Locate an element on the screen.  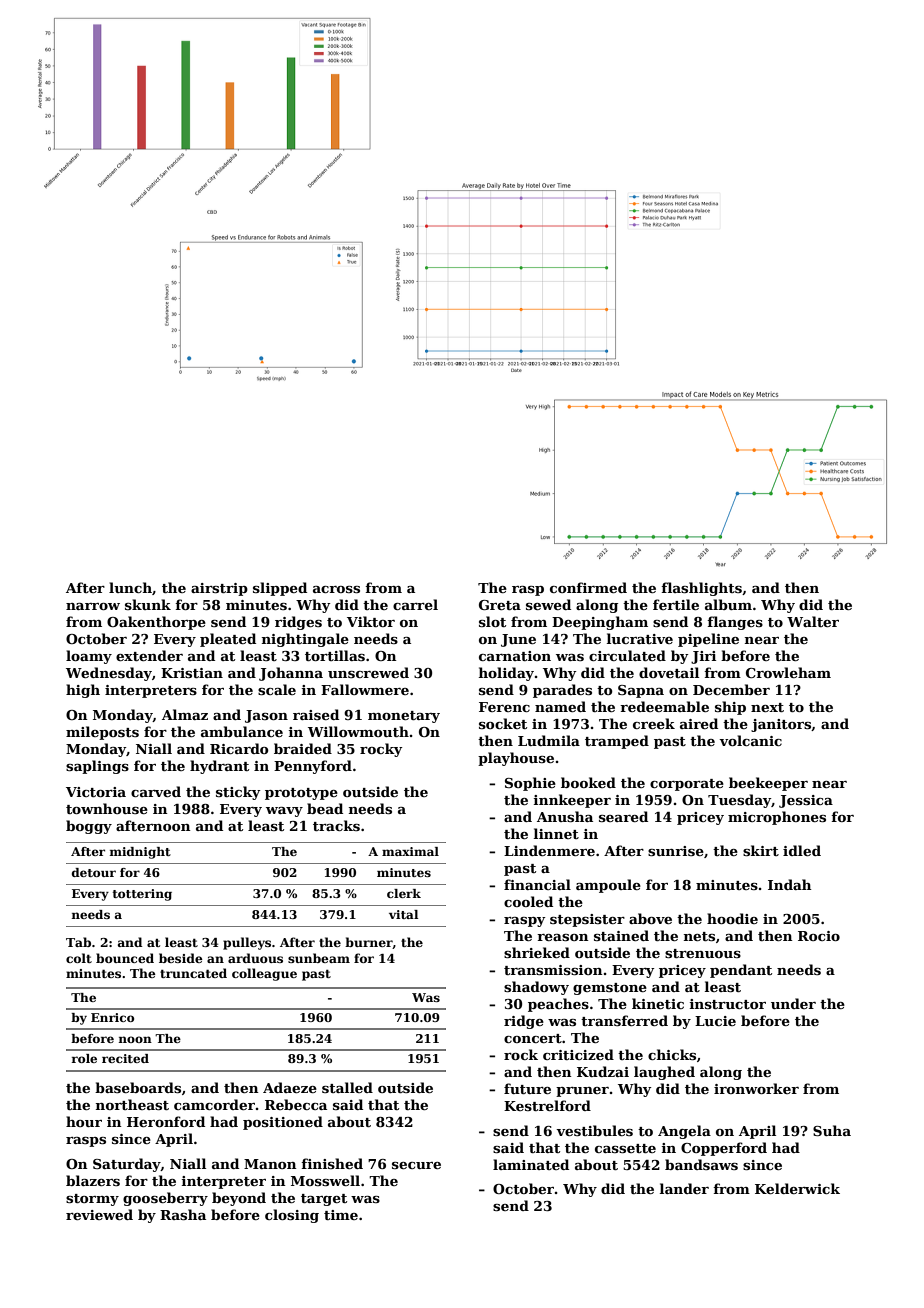
Fallowmere is located at coordinates (365, 689).
